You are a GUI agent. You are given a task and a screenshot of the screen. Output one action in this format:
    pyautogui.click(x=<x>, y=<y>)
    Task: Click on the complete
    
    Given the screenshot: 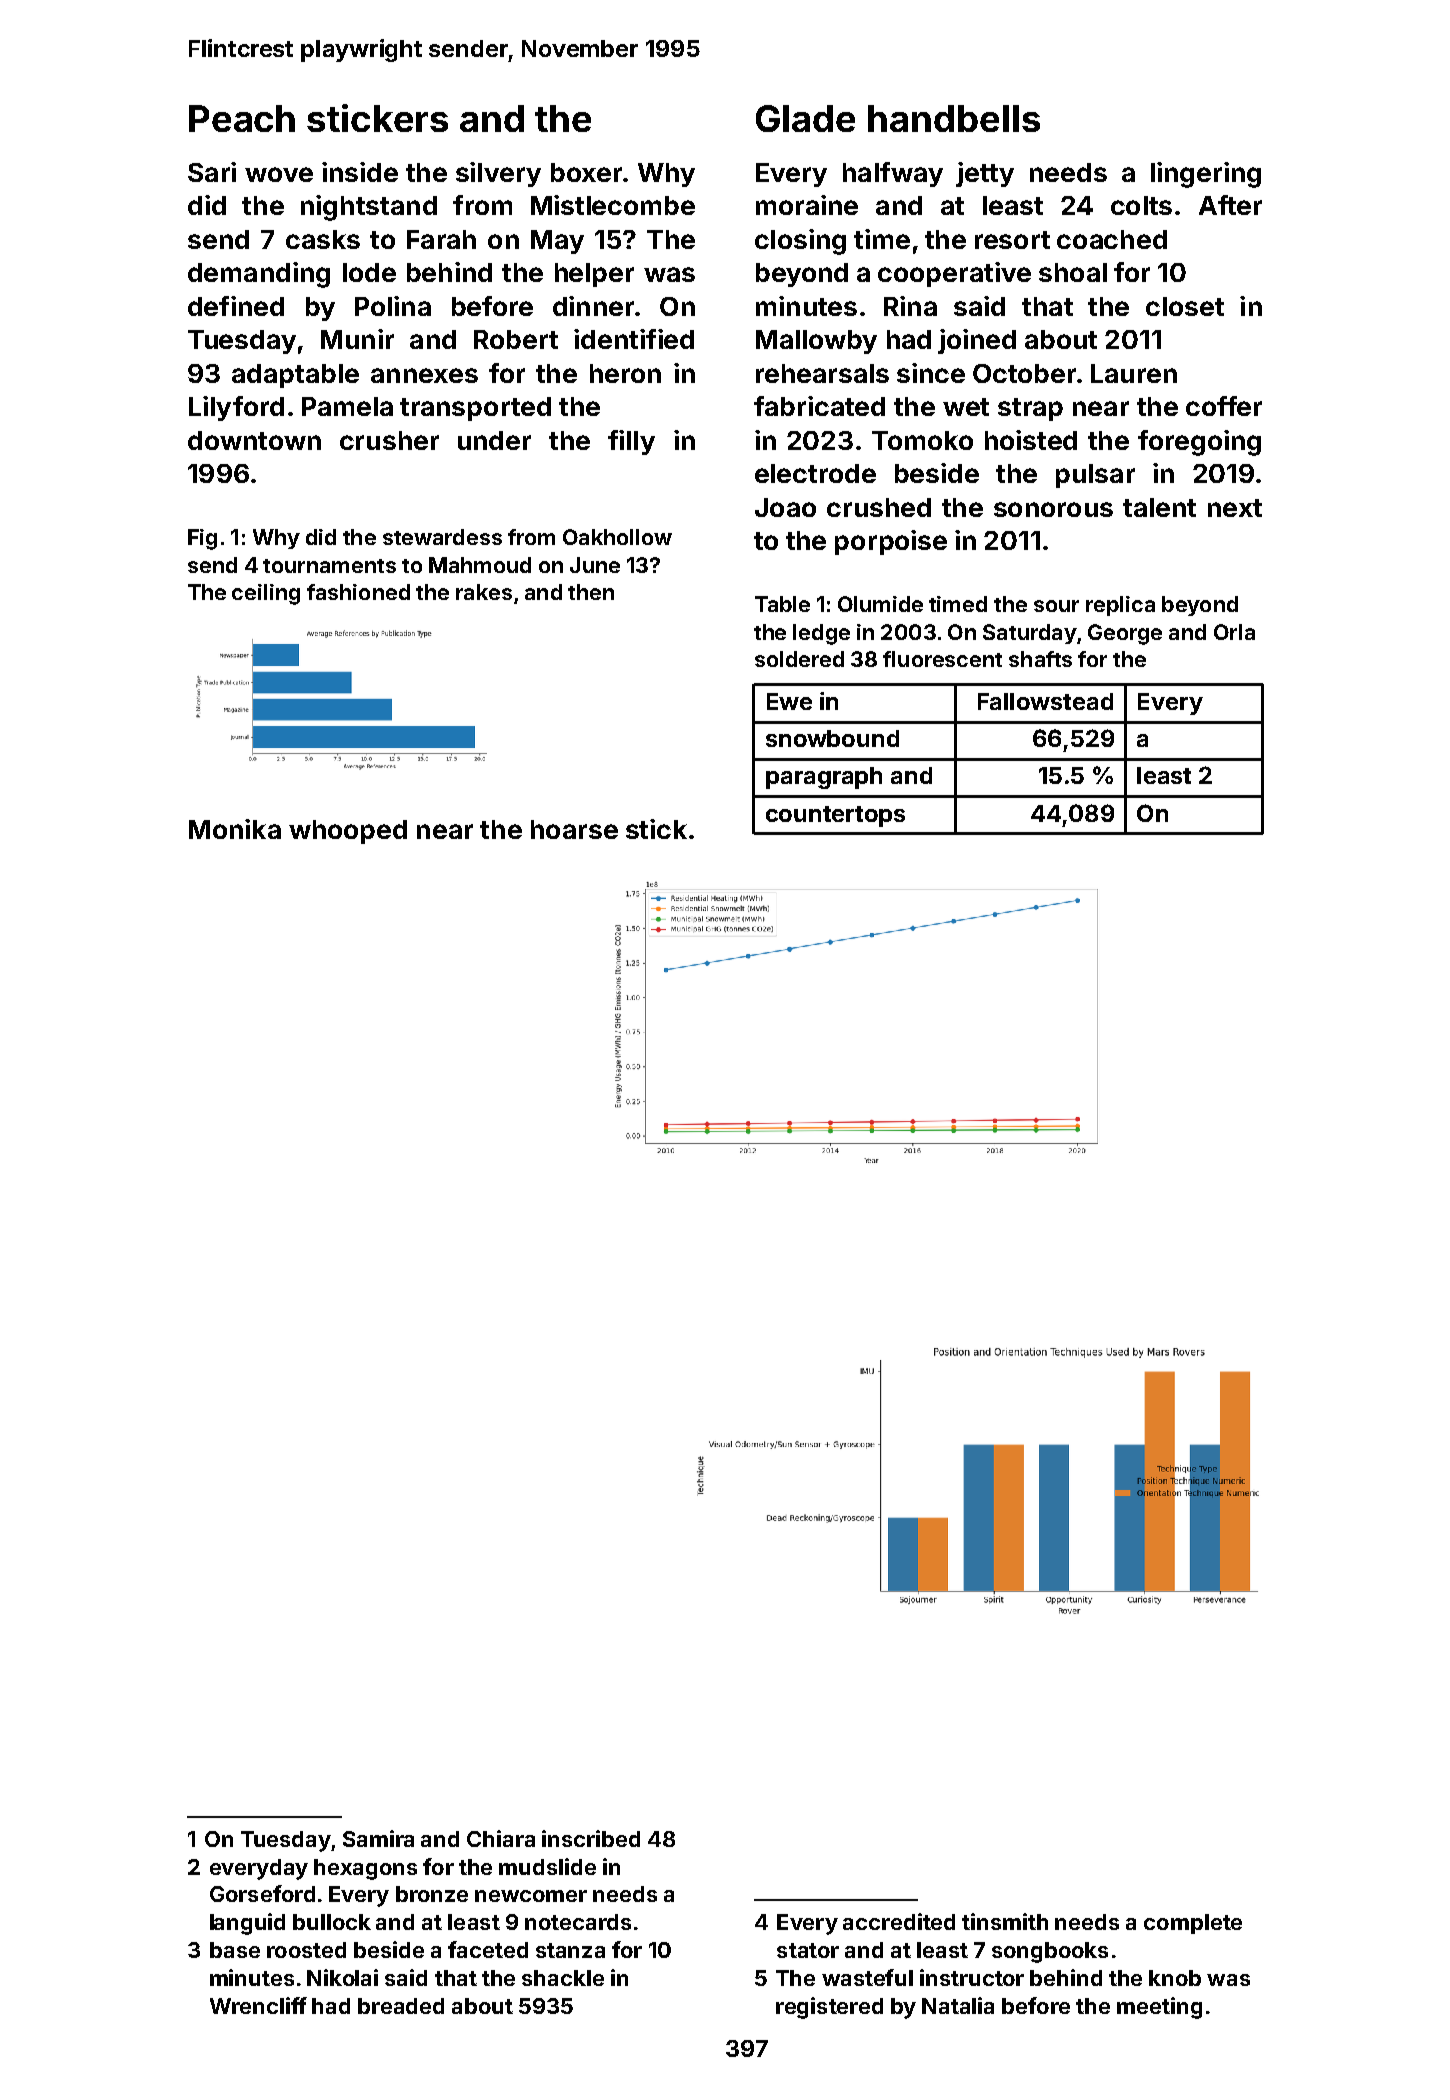 What is the action you would take?
    pyautogui.click(x=1193, y=1924)
